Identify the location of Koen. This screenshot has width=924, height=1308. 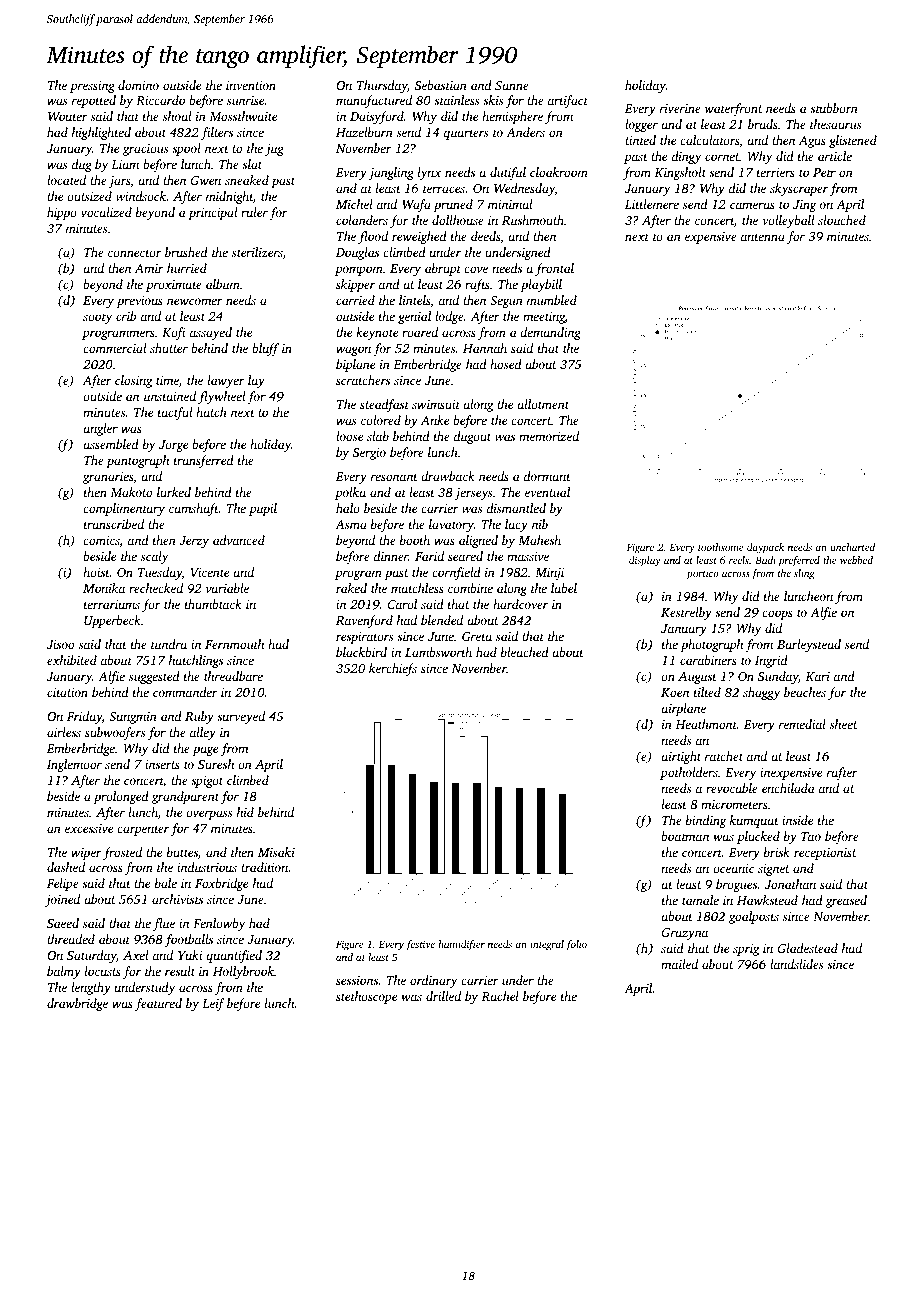
(675, 692).
